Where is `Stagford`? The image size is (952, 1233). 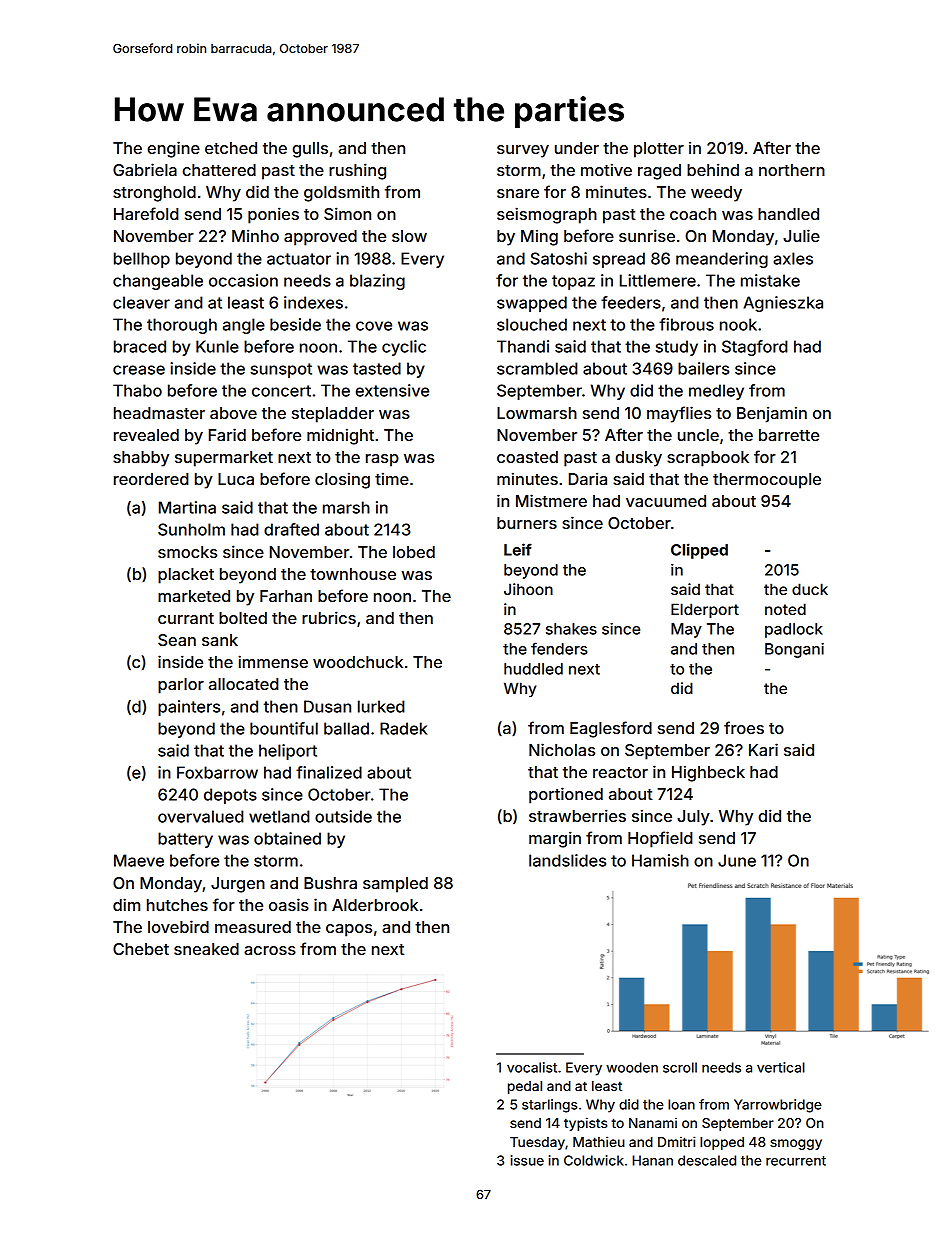
Stagford is located at coordinates (755, 348).
